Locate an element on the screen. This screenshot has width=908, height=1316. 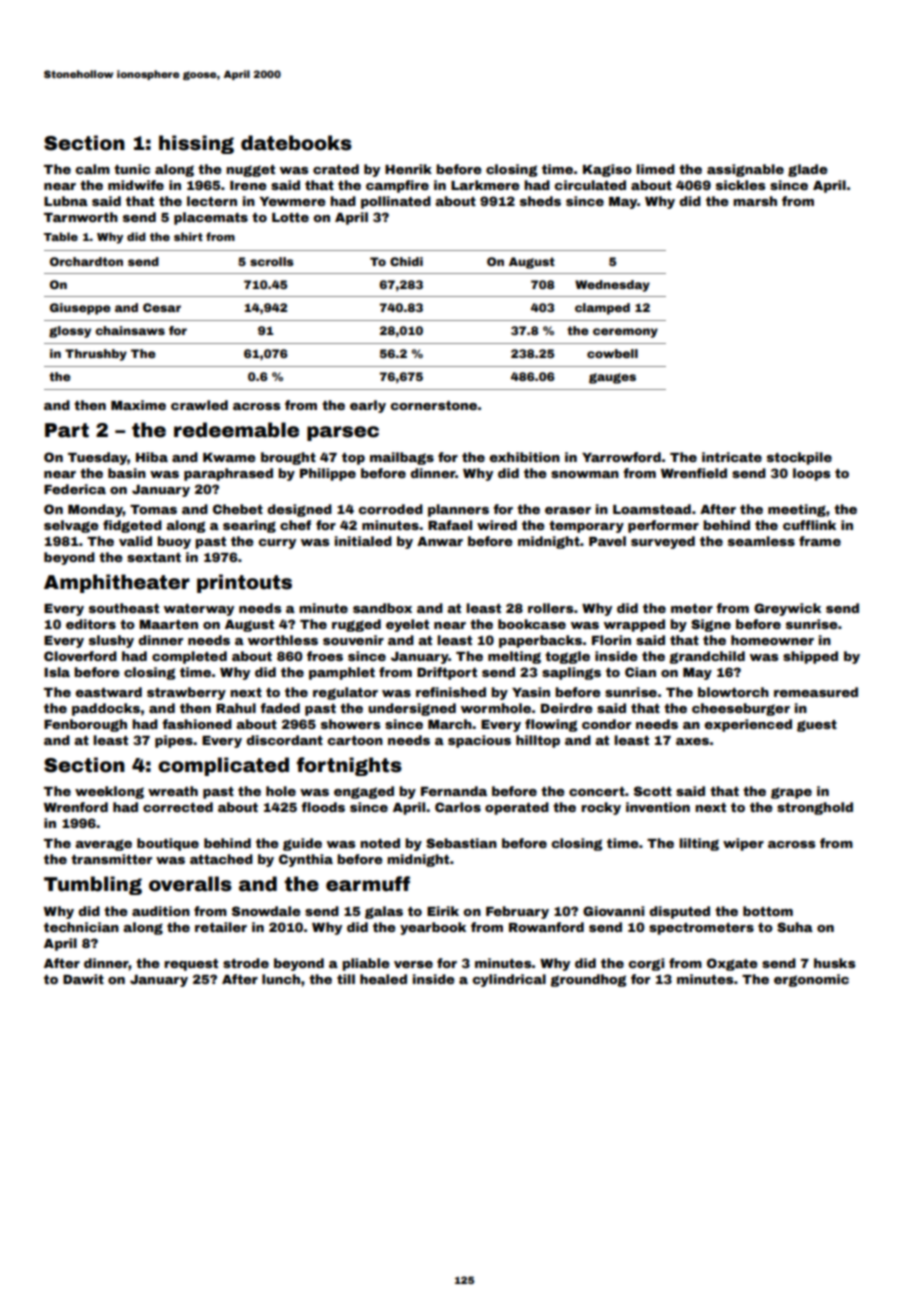
regulator is located at coordinates (345, 693).
